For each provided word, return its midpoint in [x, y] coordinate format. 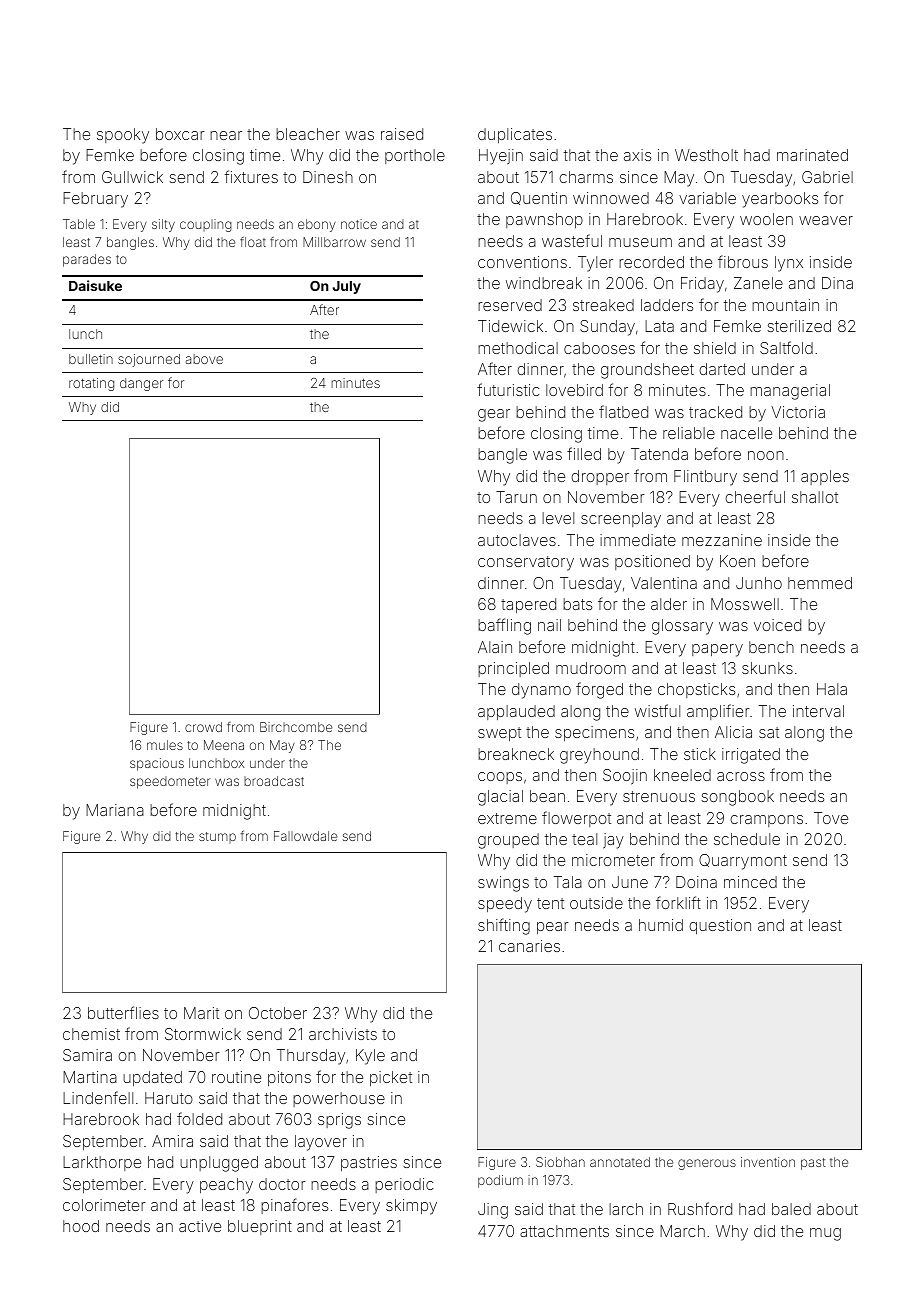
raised [402, 134]
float [253, 241]
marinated [812, 155]
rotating [91, 384]
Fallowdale [305, 836]
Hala [832, 689]
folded [199, 1118]
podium [500, 1181]
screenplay [621, 520]
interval [818, 711]
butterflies [123, 1012]
